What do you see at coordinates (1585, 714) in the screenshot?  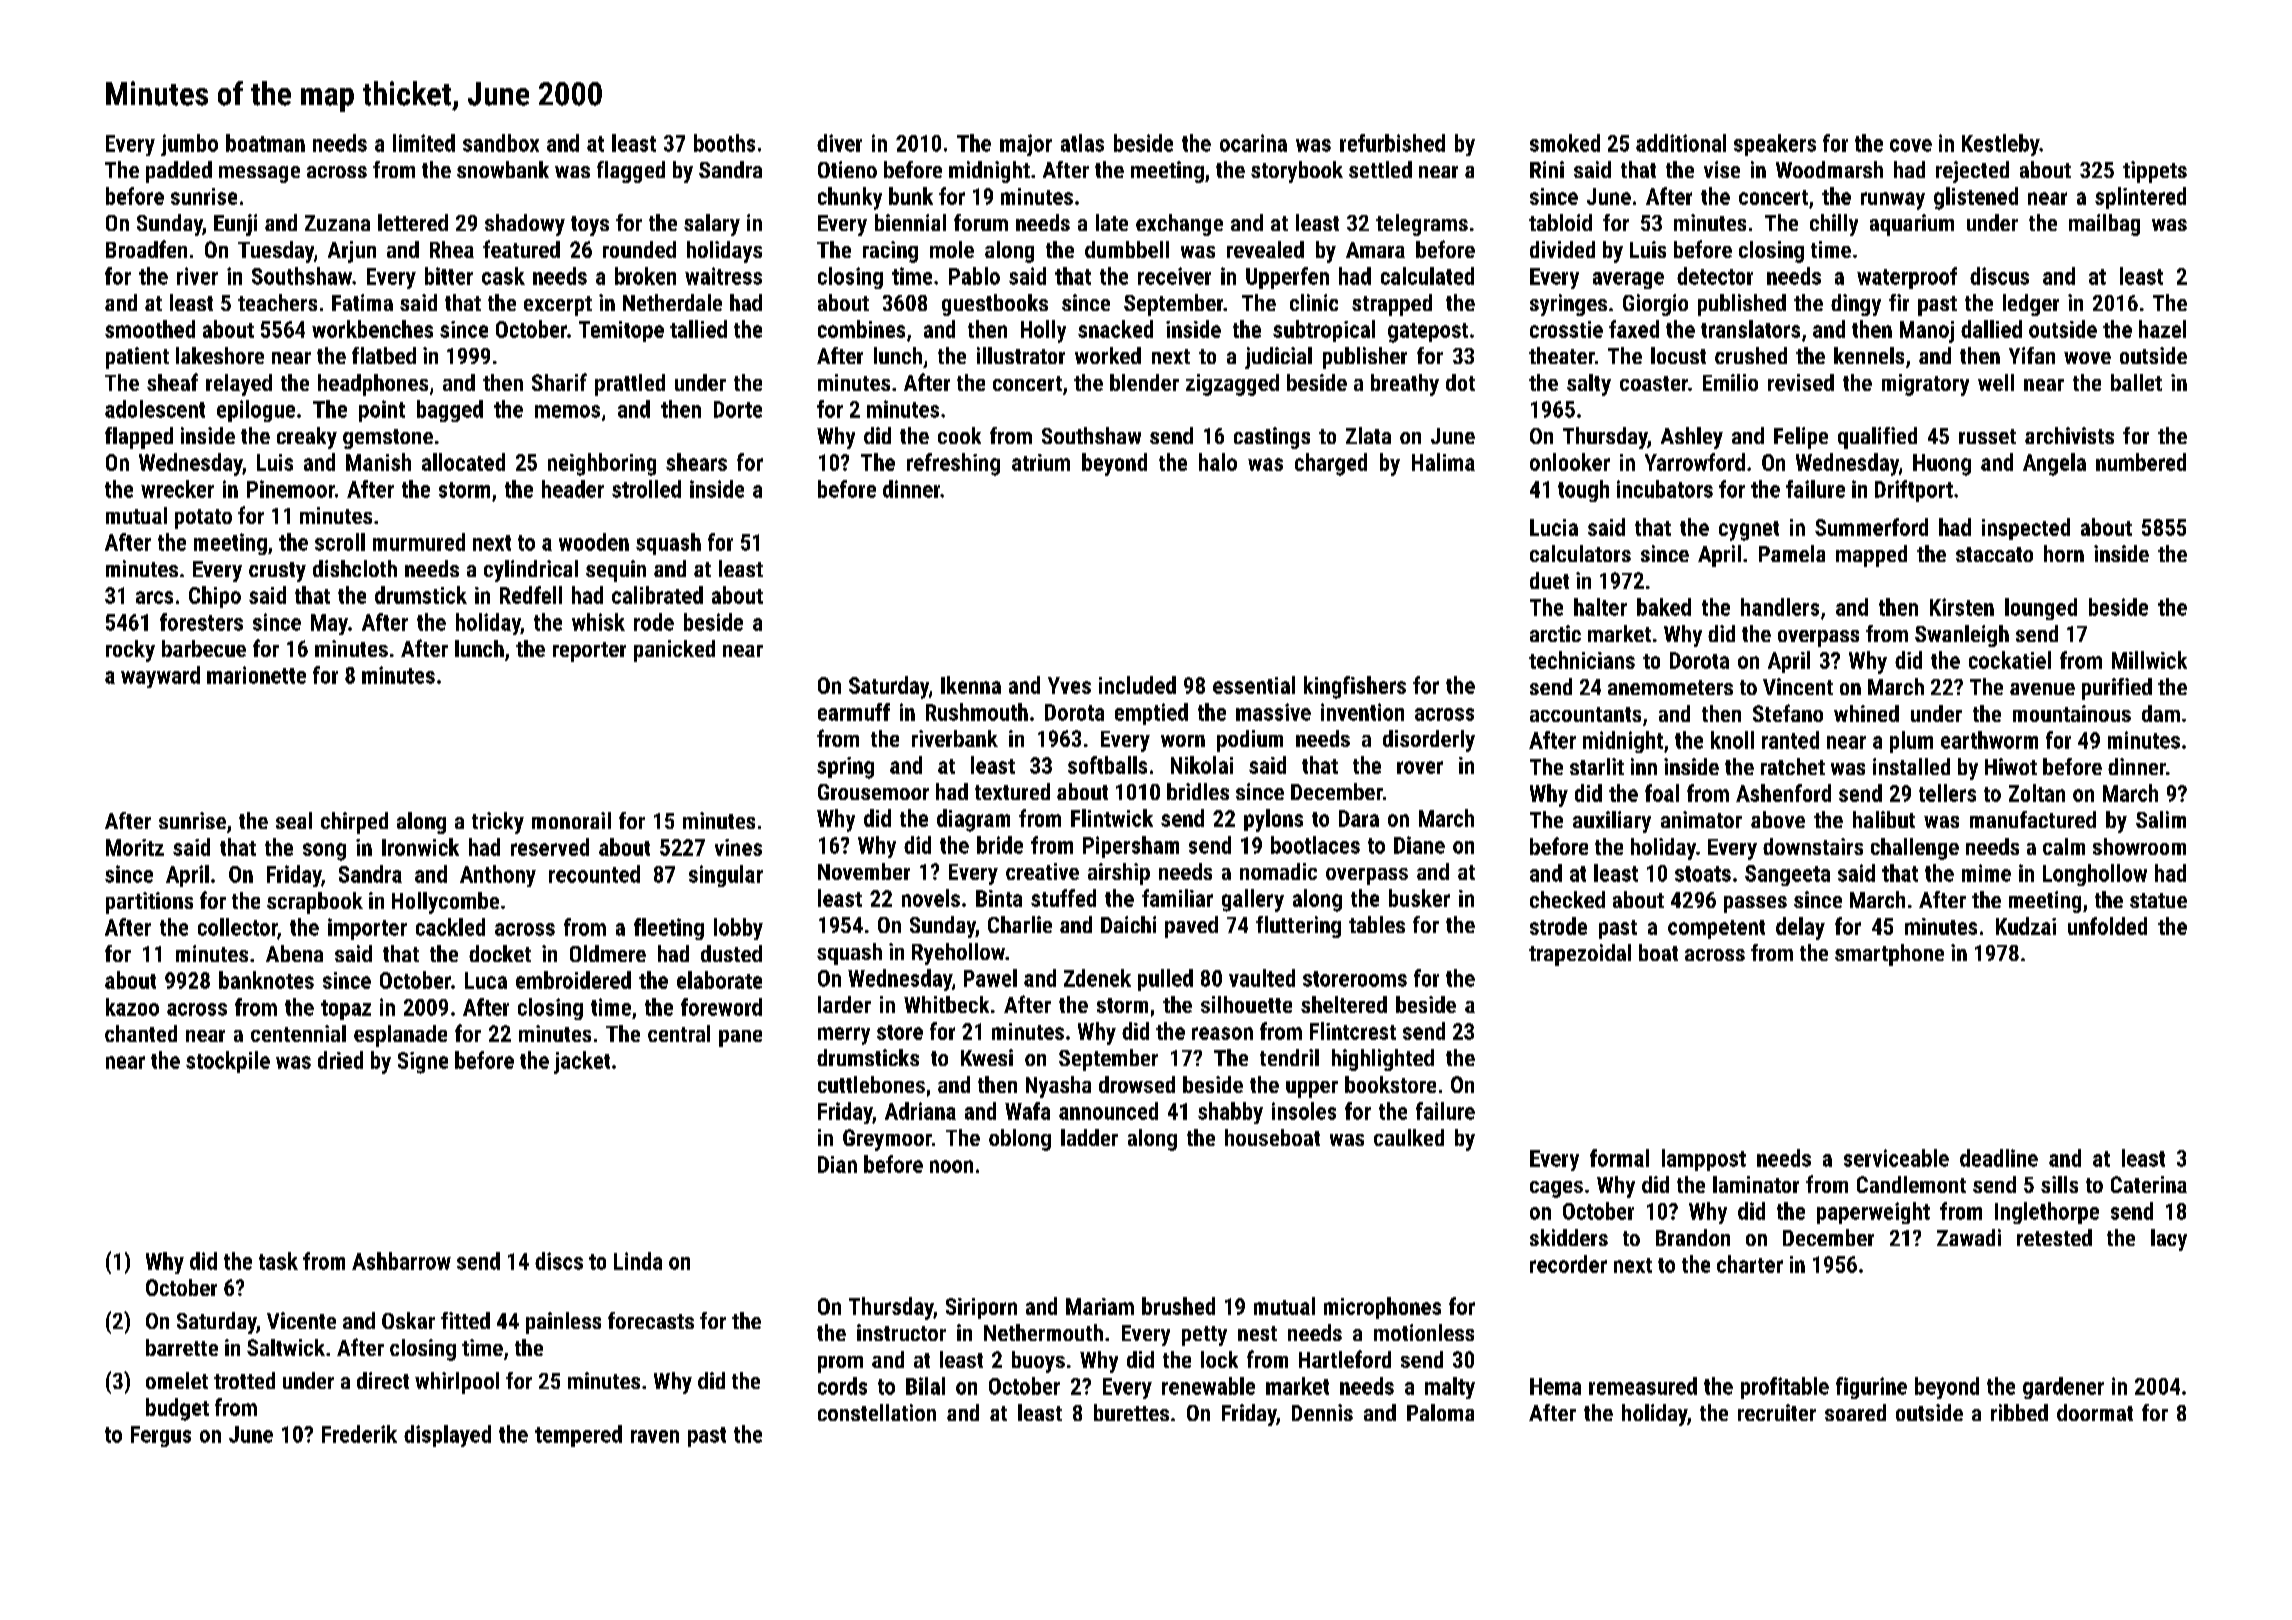 I see `accountants` at bounding box center [1585, 714].
